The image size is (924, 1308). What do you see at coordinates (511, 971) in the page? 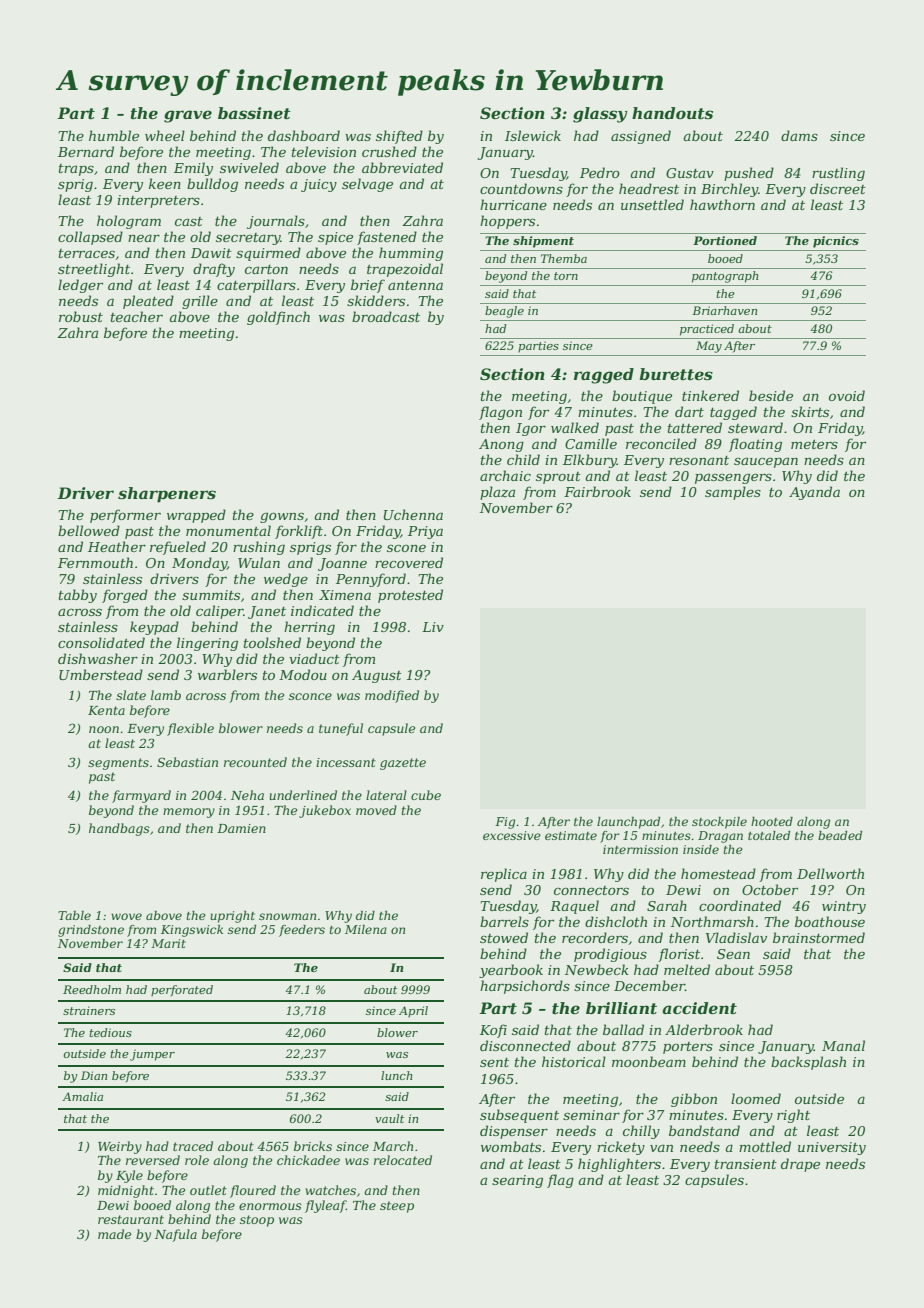
I see `yearbook` at bounding box center [511, 971].
